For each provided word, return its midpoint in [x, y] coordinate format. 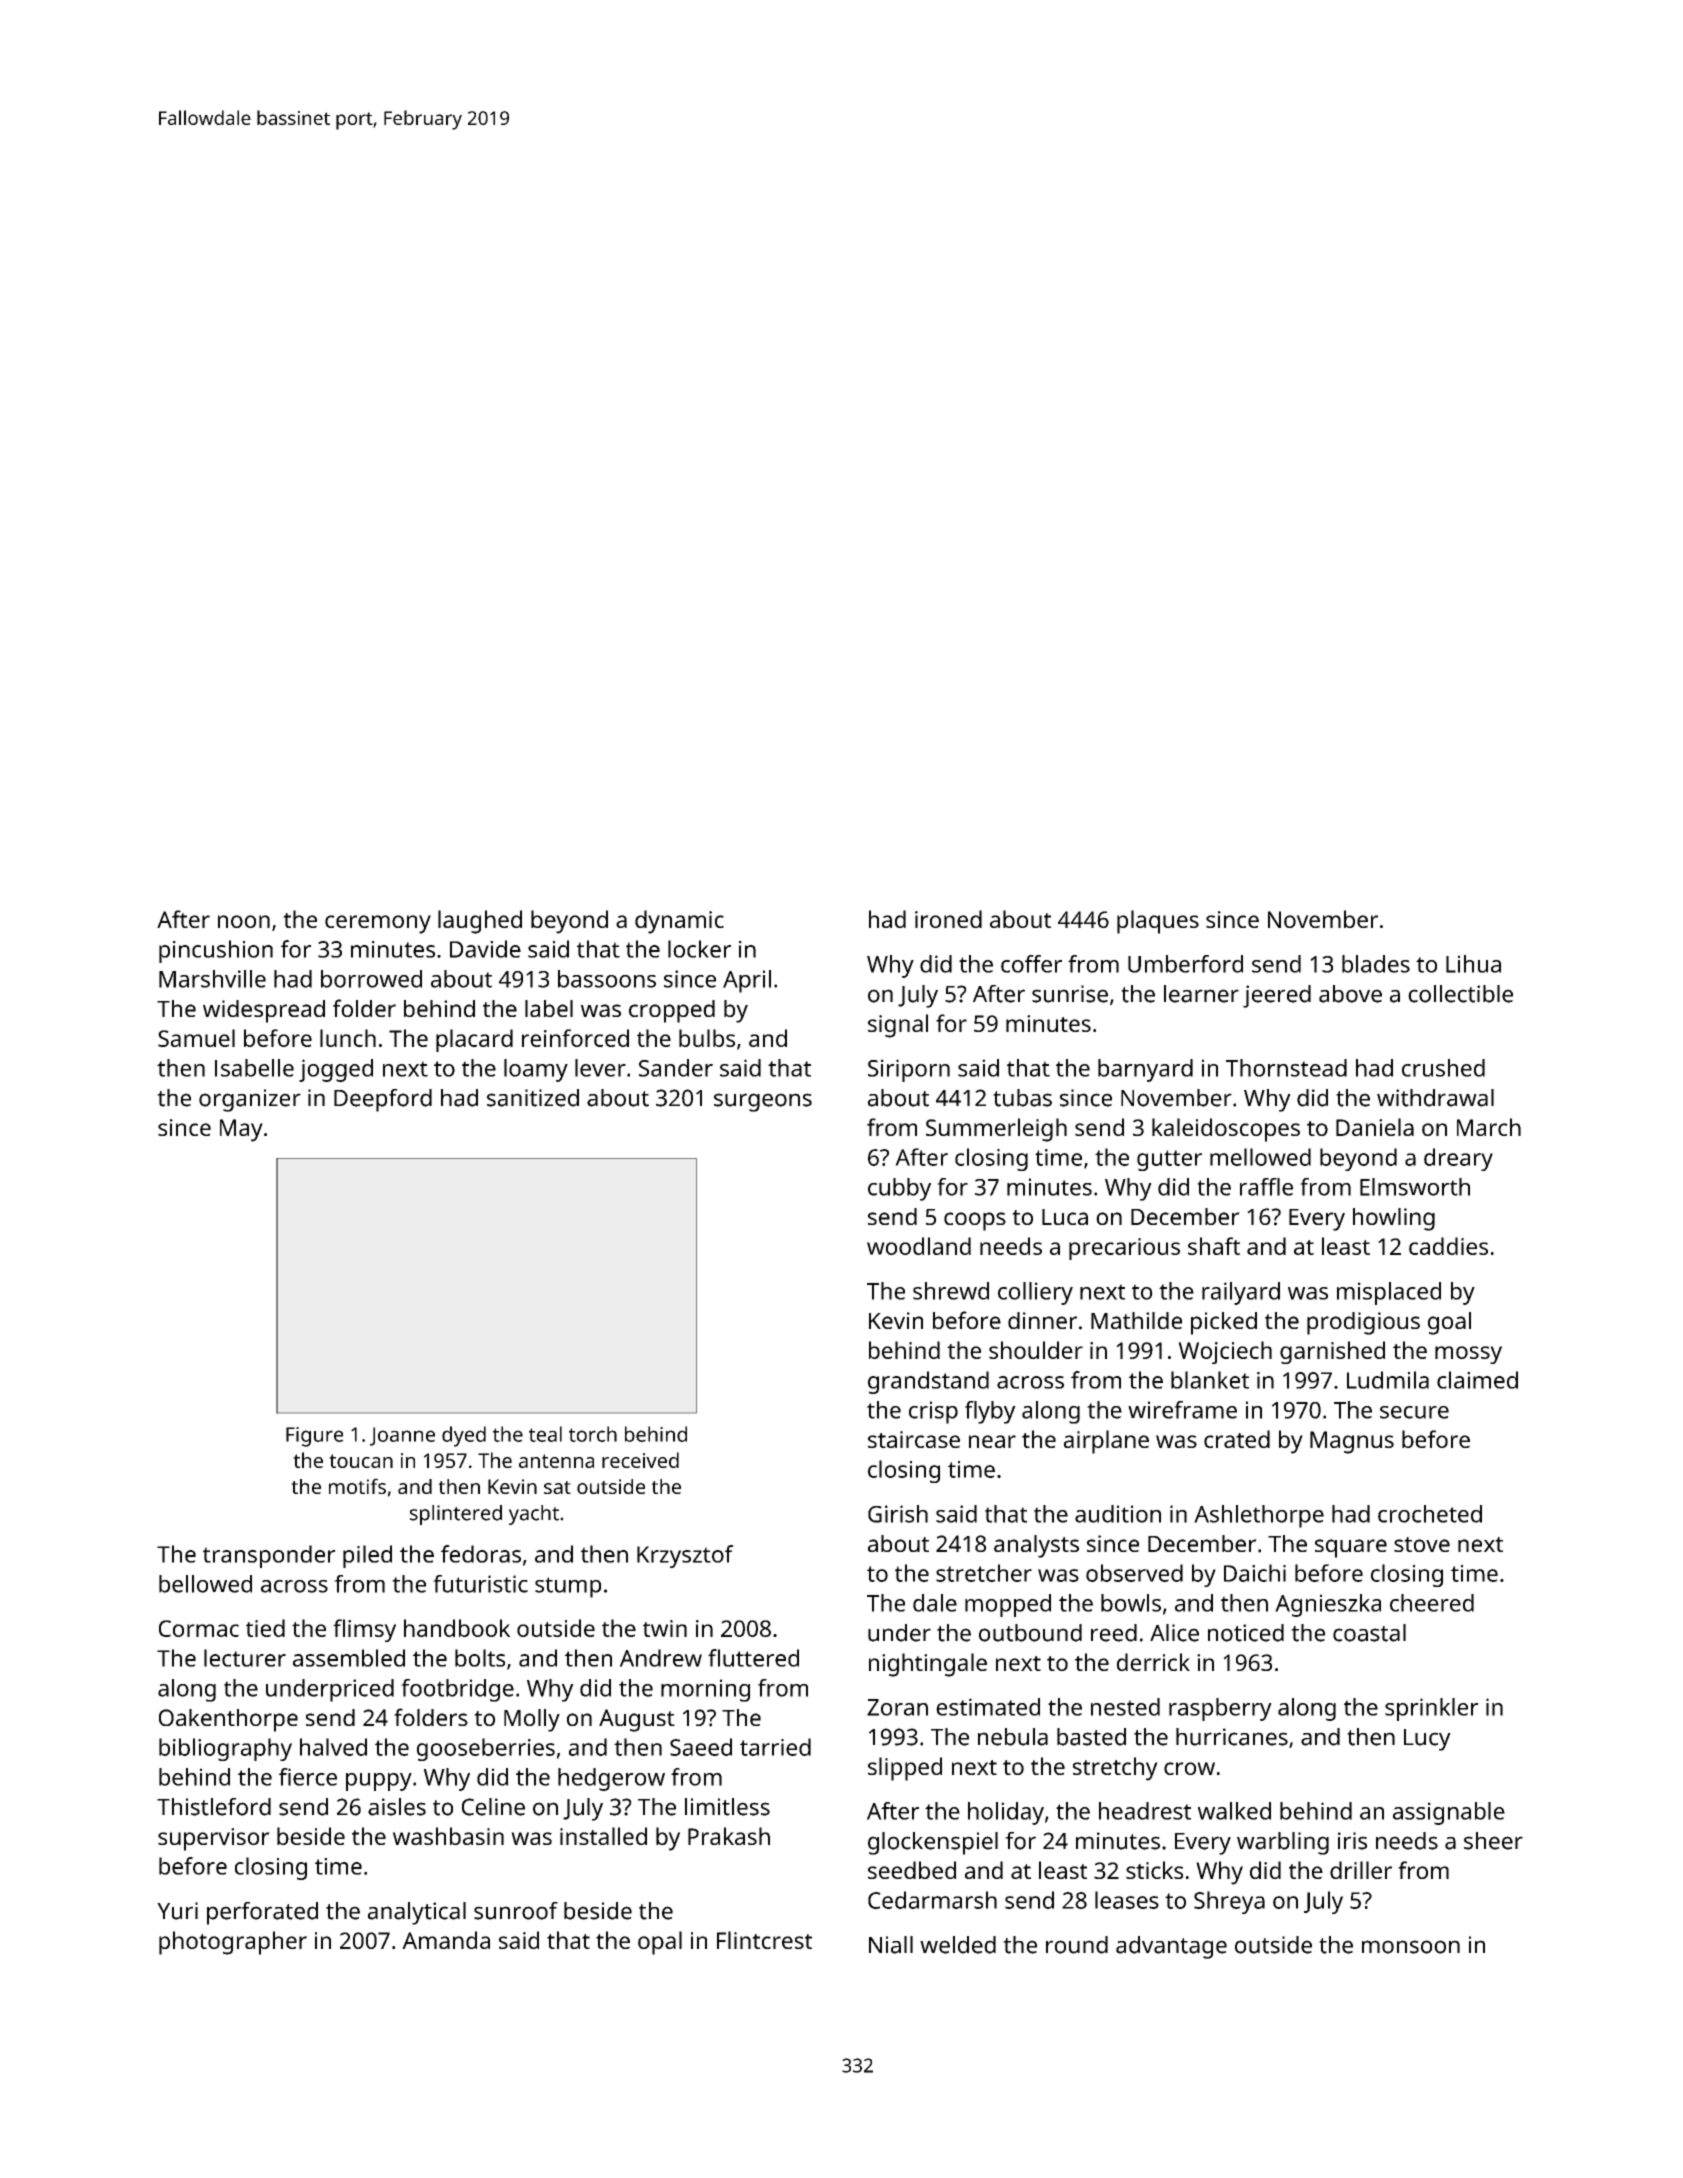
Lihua [1473, 964]
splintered [456, 1515]
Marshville [212, 979]
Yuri [177, 1911]
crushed [1443, 1068]
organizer [250, 1100]
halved [333, 1747]
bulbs [707, 1038]
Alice [1174, 1633]
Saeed [701, 1747]
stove [1422, 1544]
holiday [1006, 1813]
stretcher [984, 1573]
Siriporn [909, 1070]
